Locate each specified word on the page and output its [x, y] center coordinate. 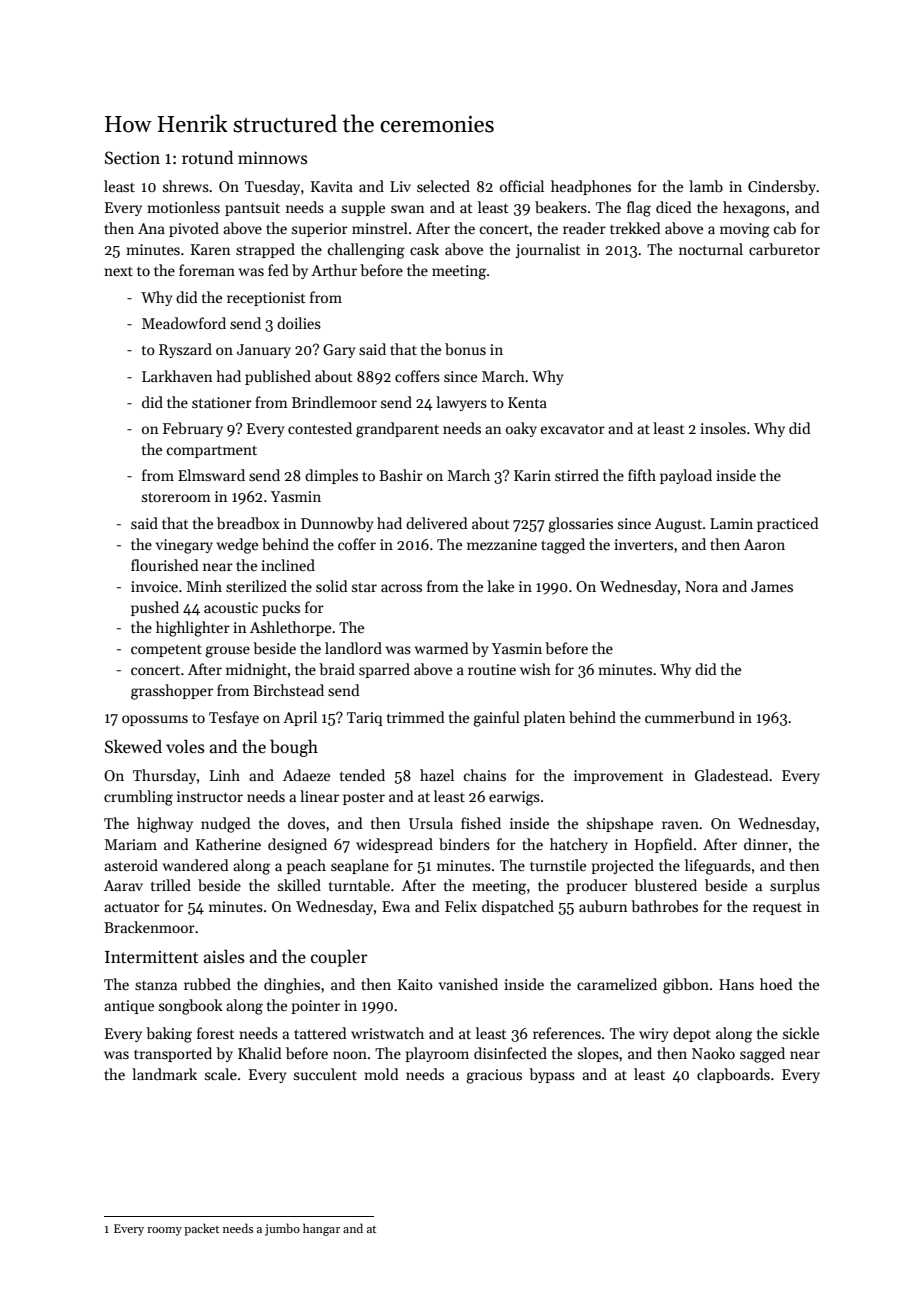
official [522, 186]
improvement [619, 777]
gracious [494, 1076]
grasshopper [172, 692]
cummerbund [690, 717]
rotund [207, 157]
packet [201, 1229]
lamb [706, 186]
